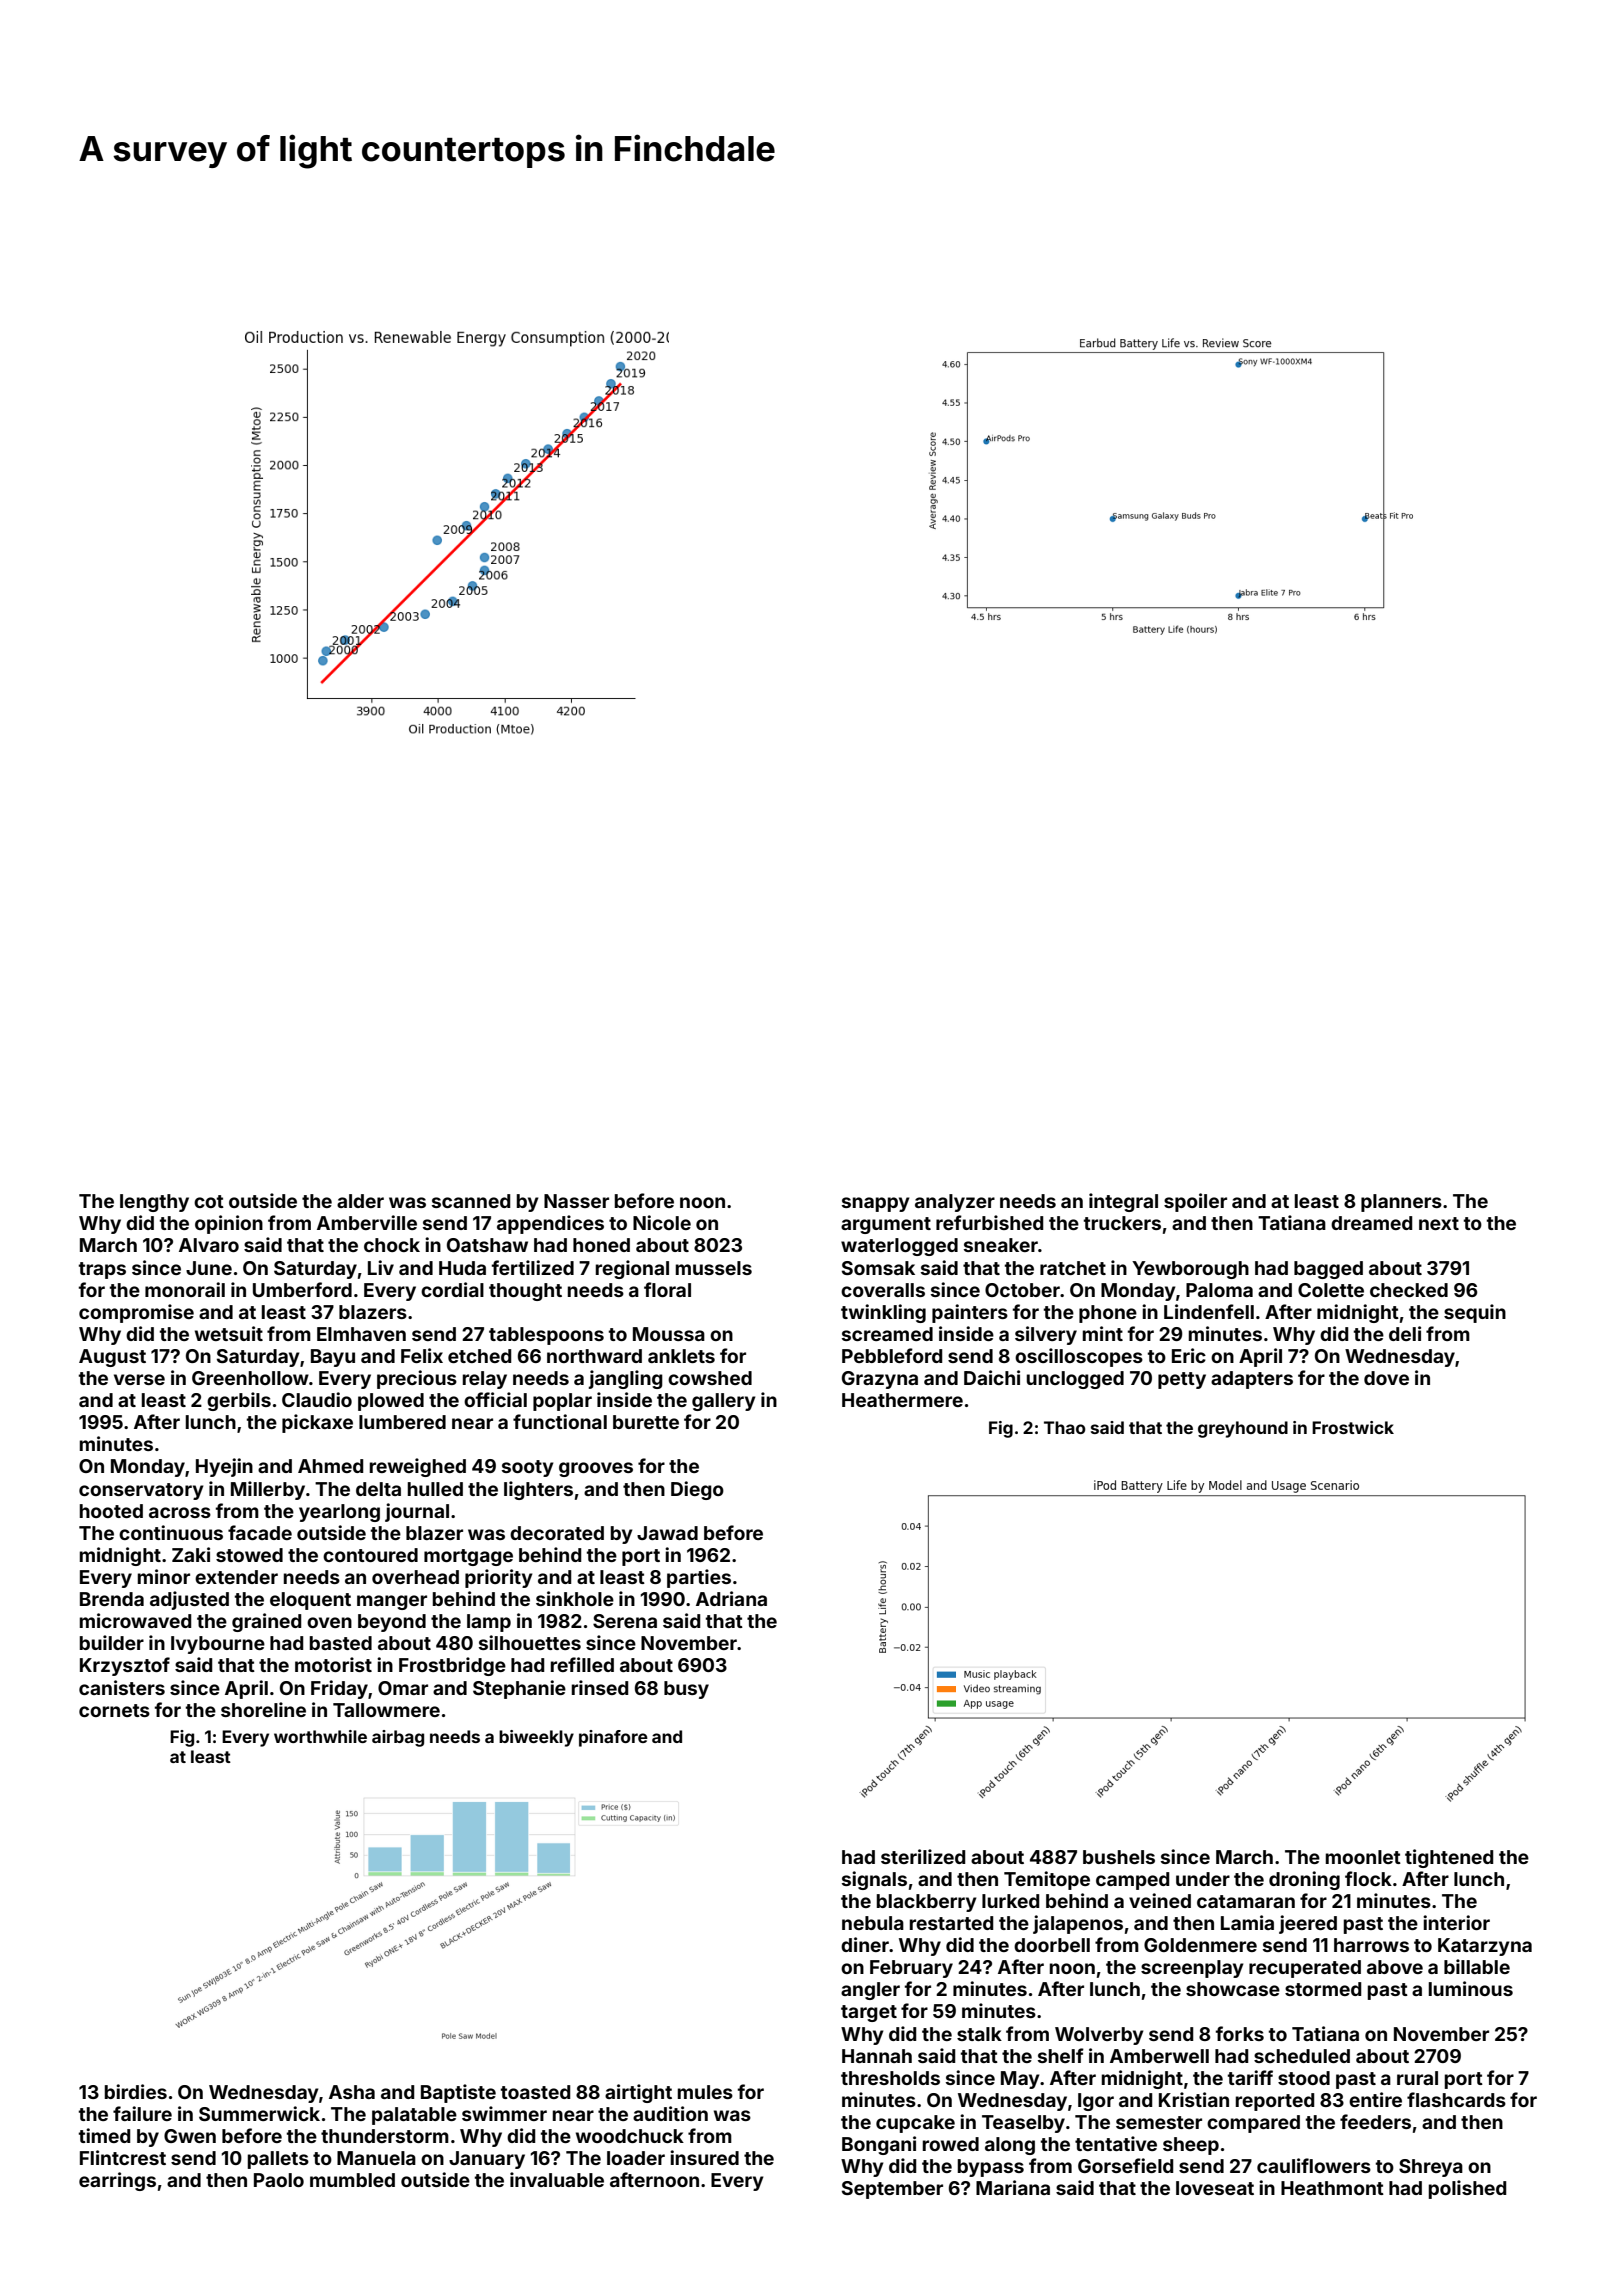 The width and height of the screenshot is (1620, 2292). I want to click on Summerwick, so click(259, 2113).
